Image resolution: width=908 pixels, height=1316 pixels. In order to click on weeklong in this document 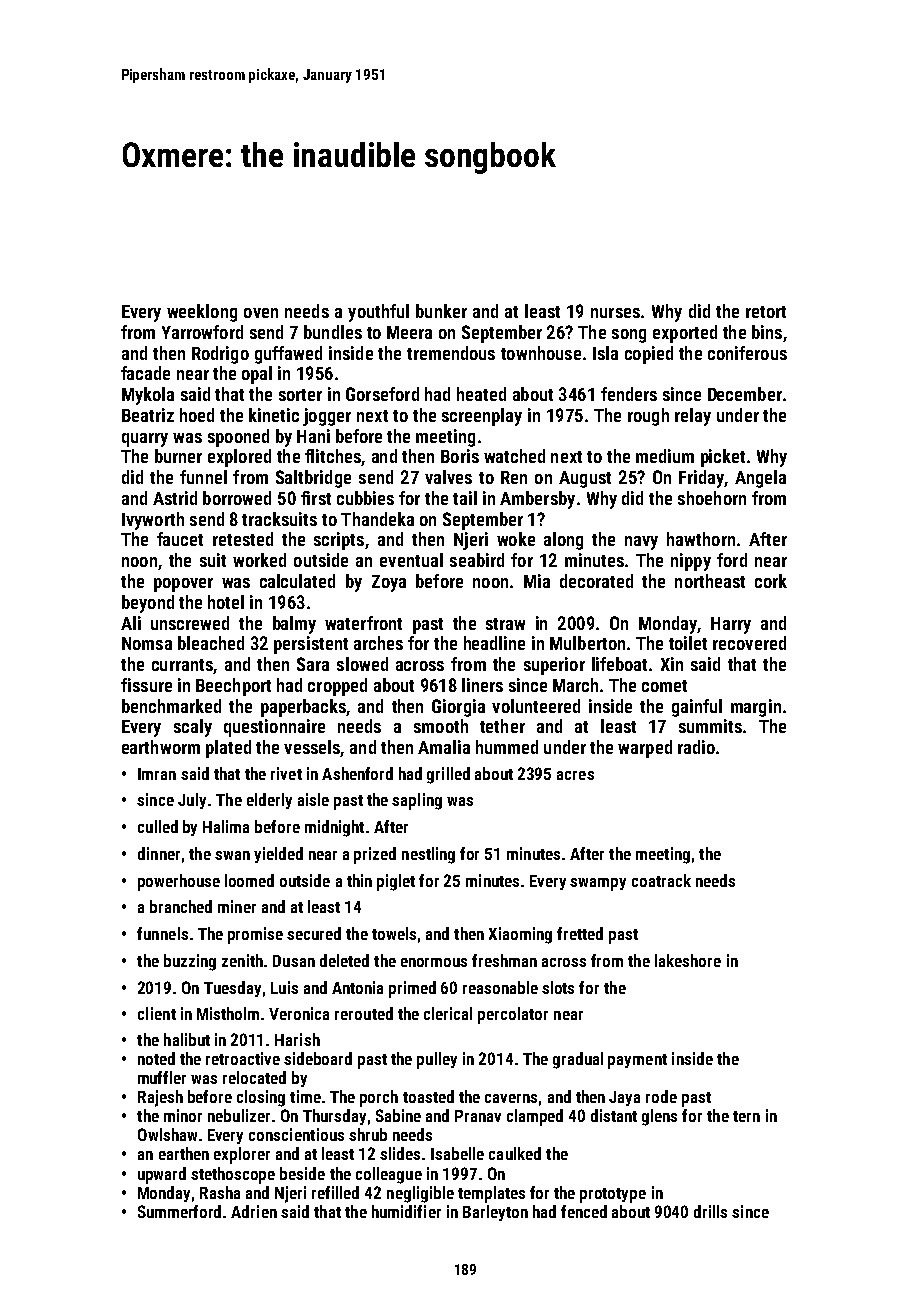, I will do `click(202, 313)`.
